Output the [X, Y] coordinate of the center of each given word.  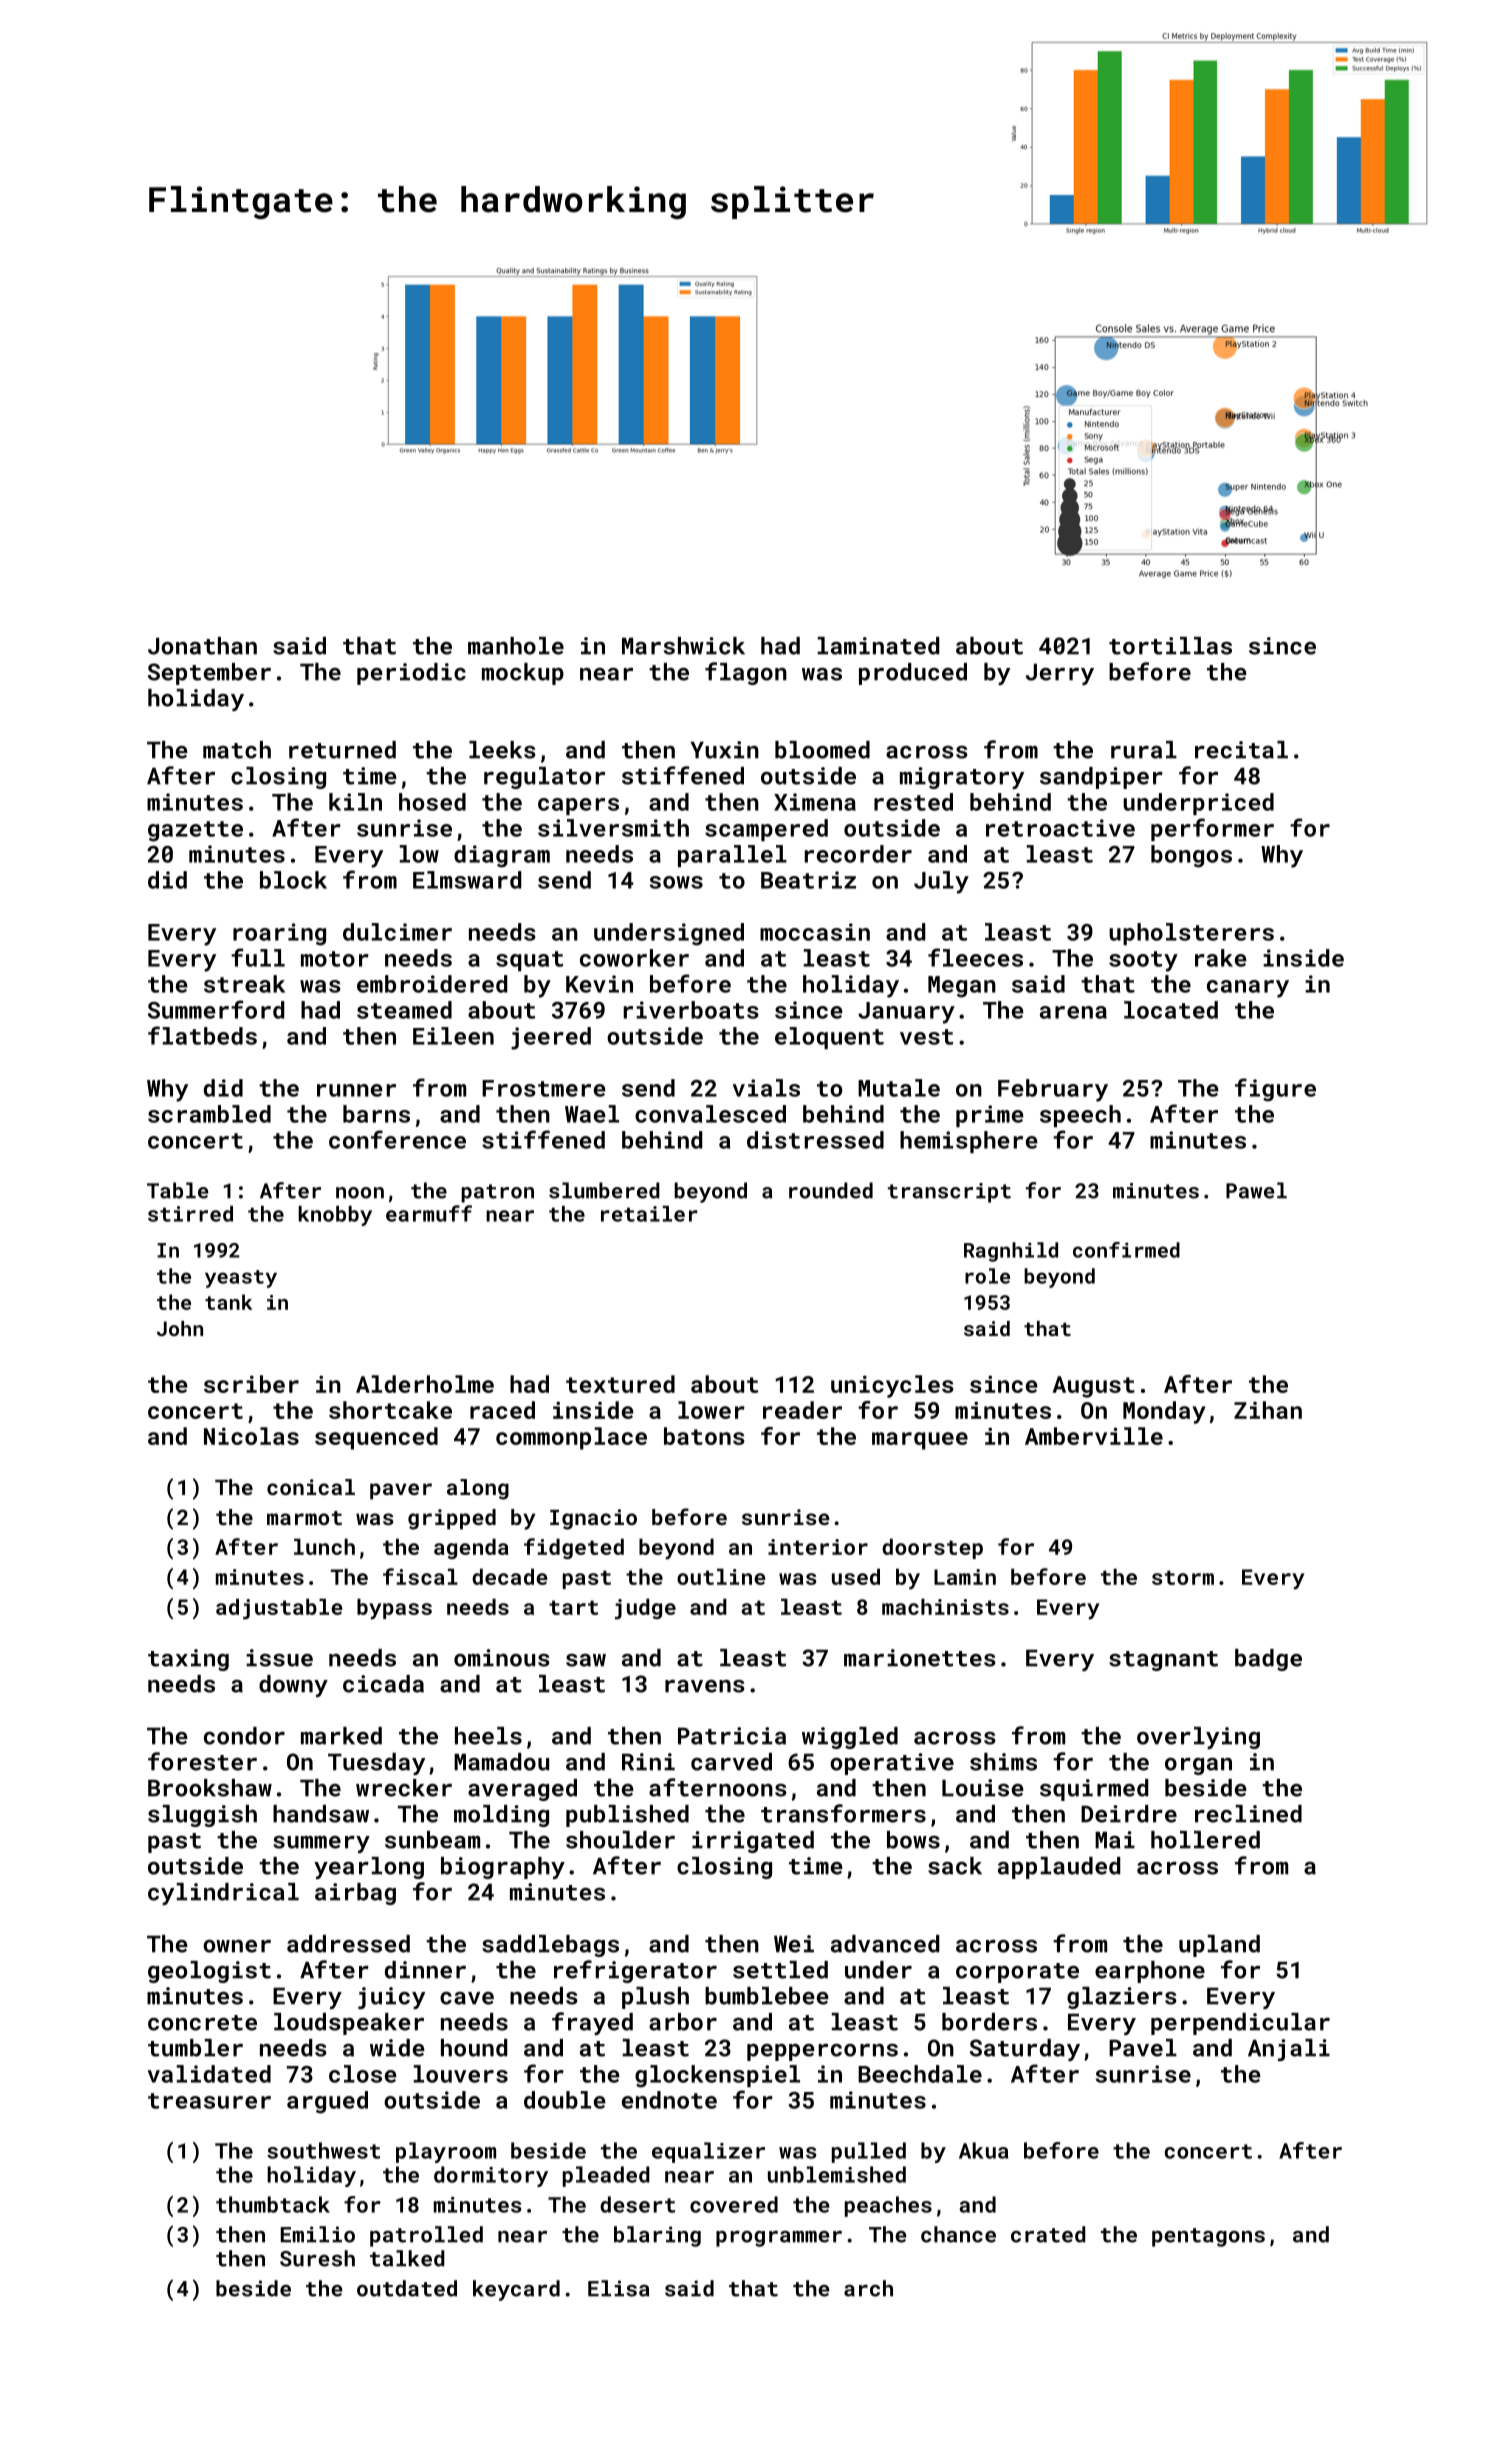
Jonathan [202, 646]
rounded [831, 1190]
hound [474, 2048]
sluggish [202, 1816]
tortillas [1170, 646]
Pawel [1256, 1190]
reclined [1248, 1814]
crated [1048, 2234]
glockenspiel [717, 2076]
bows [913, 1840]
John [180, 1328]
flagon [746, 673]
